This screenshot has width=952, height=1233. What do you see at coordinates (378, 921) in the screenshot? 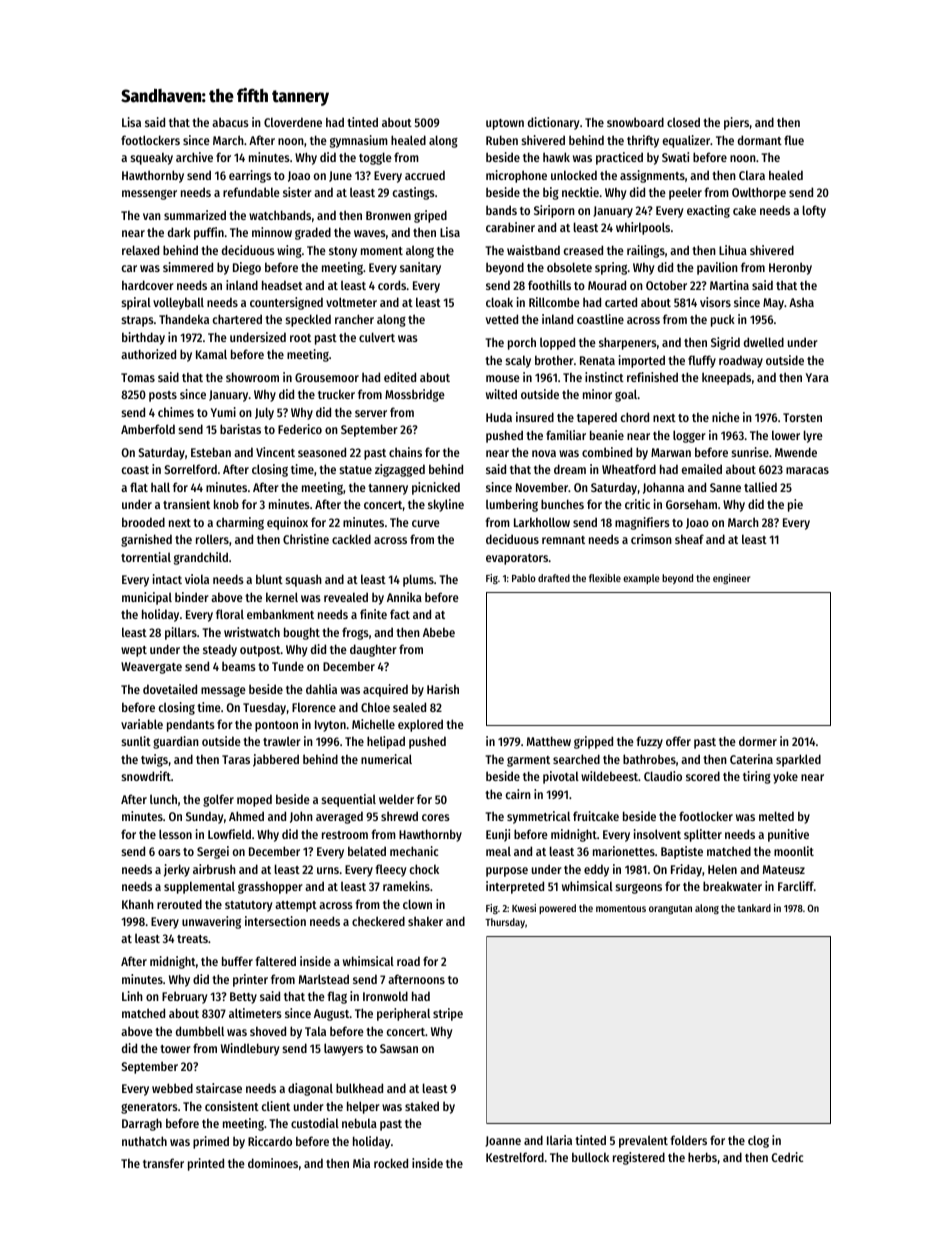
I see `checkered` at bounding box center [378, 921].
